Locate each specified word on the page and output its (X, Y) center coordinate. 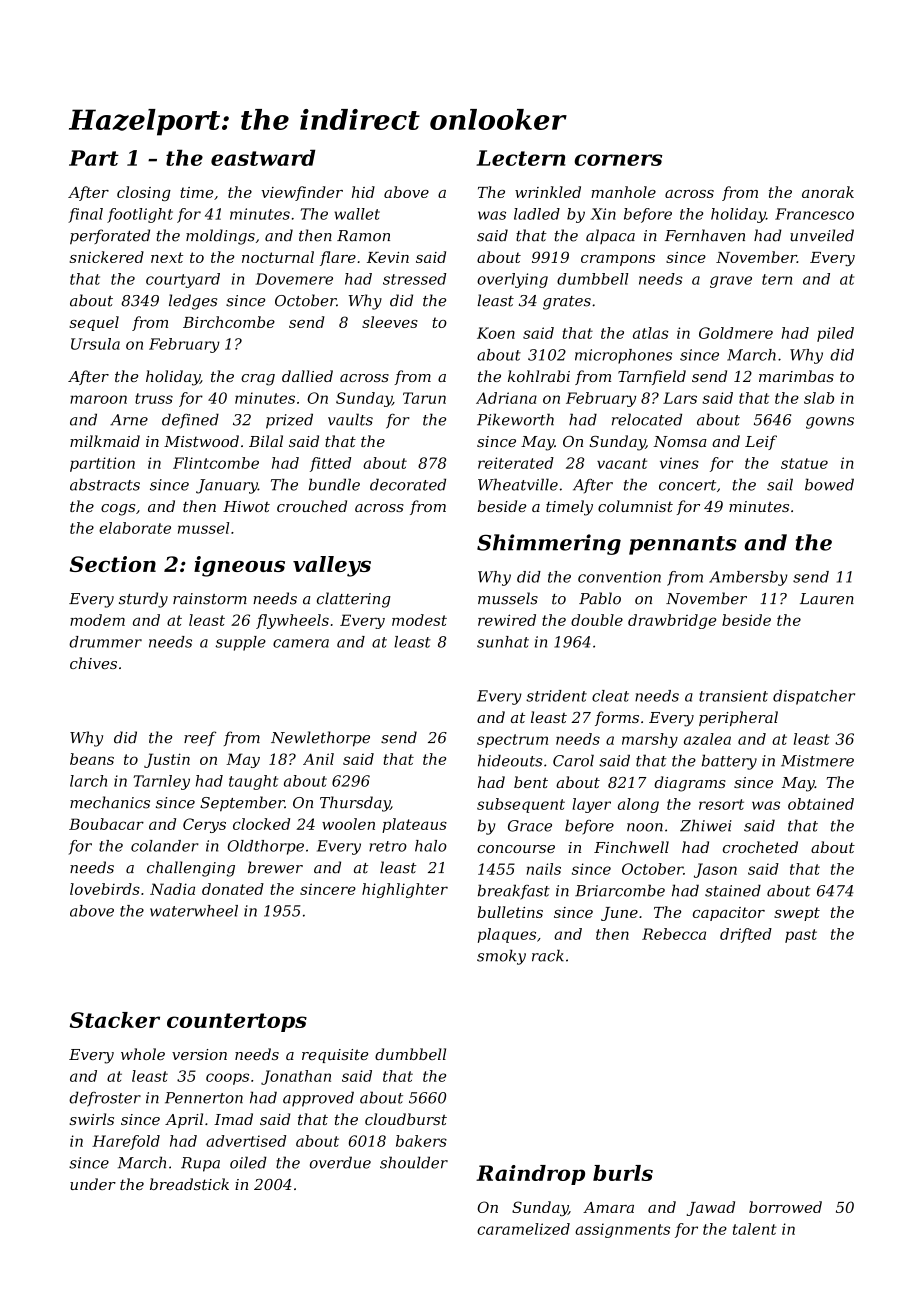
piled (835, 334)
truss (154, 398)
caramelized (523, 1229)
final (85, 215)
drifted (746, 935)
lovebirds (105, 889)
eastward (263, 157)
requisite (335, 1056)
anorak (828, 192)
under (93, 1184)
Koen (496, 333)
